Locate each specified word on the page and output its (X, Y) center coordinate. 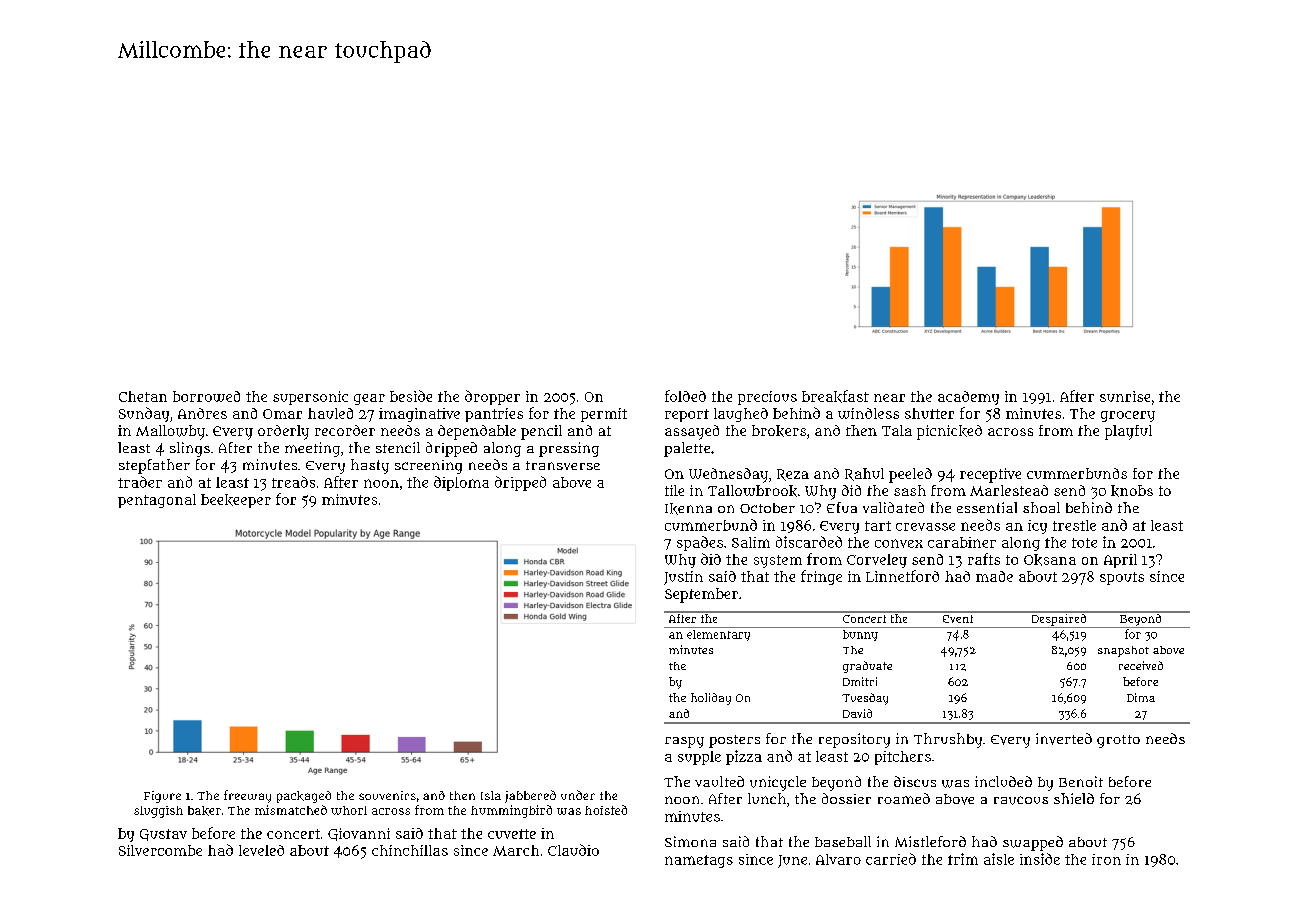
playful (1128, 432)
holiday (711, 699)
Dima (1141, 697)
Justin (683, 578)
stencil (398, 447)
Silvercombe (160, 850)
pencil (541, 432)
